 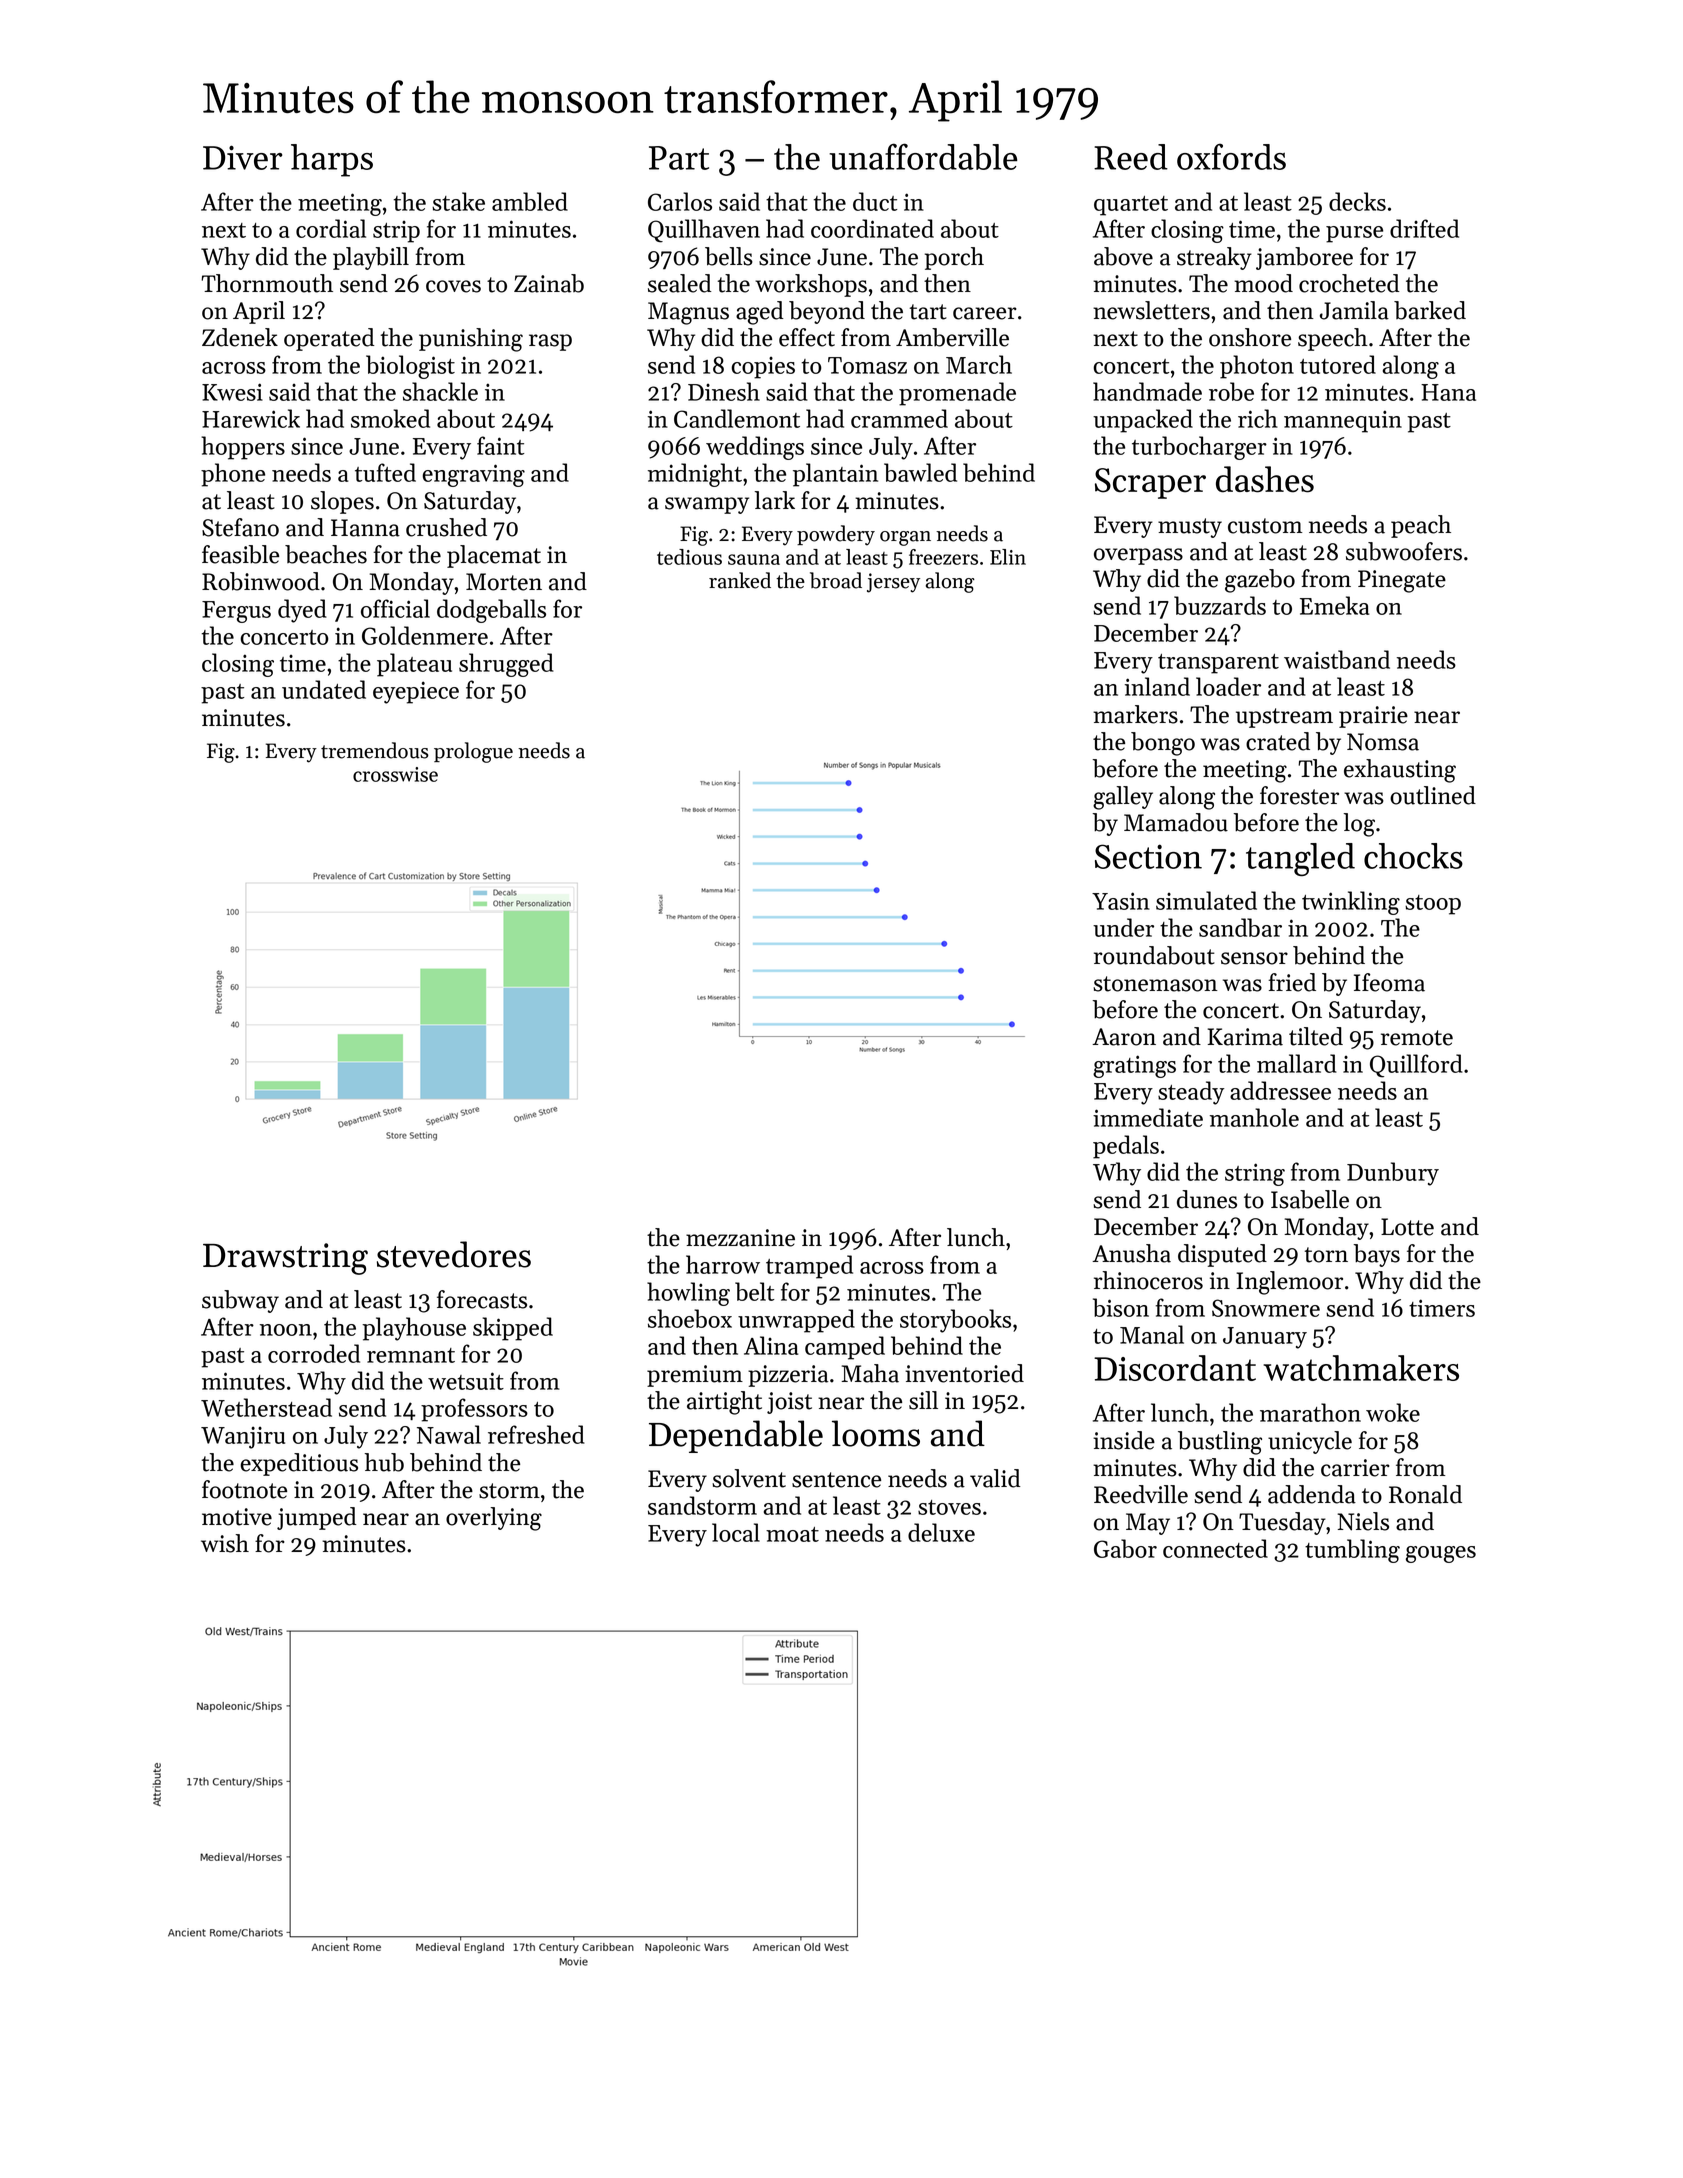 What do you see at coordinates (920, 472) in the screenshot?
I see `bawled` at bounding box center [920, 472].
